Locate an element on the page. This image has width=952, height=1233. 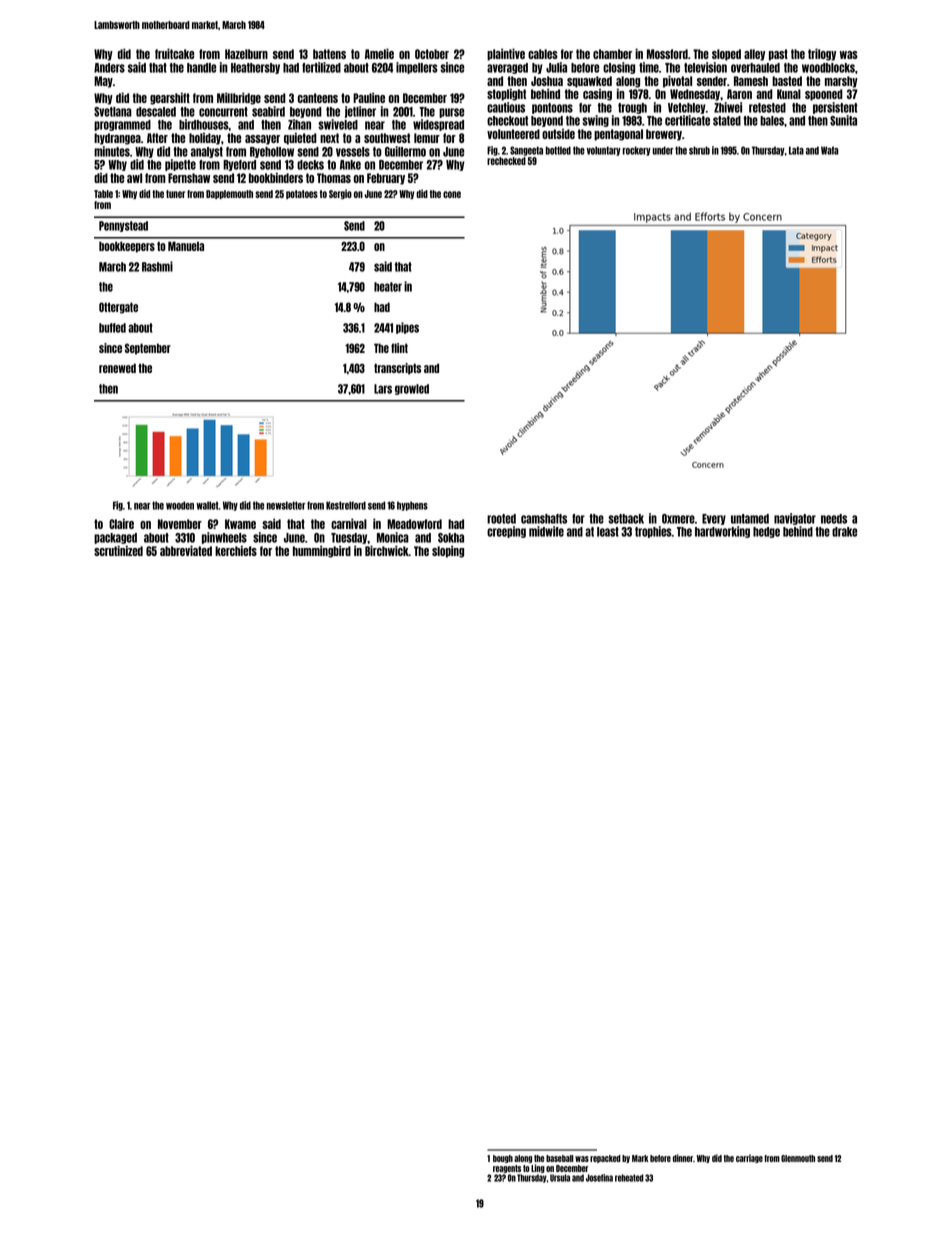
carriage is located at coordinates (749, 1158).
